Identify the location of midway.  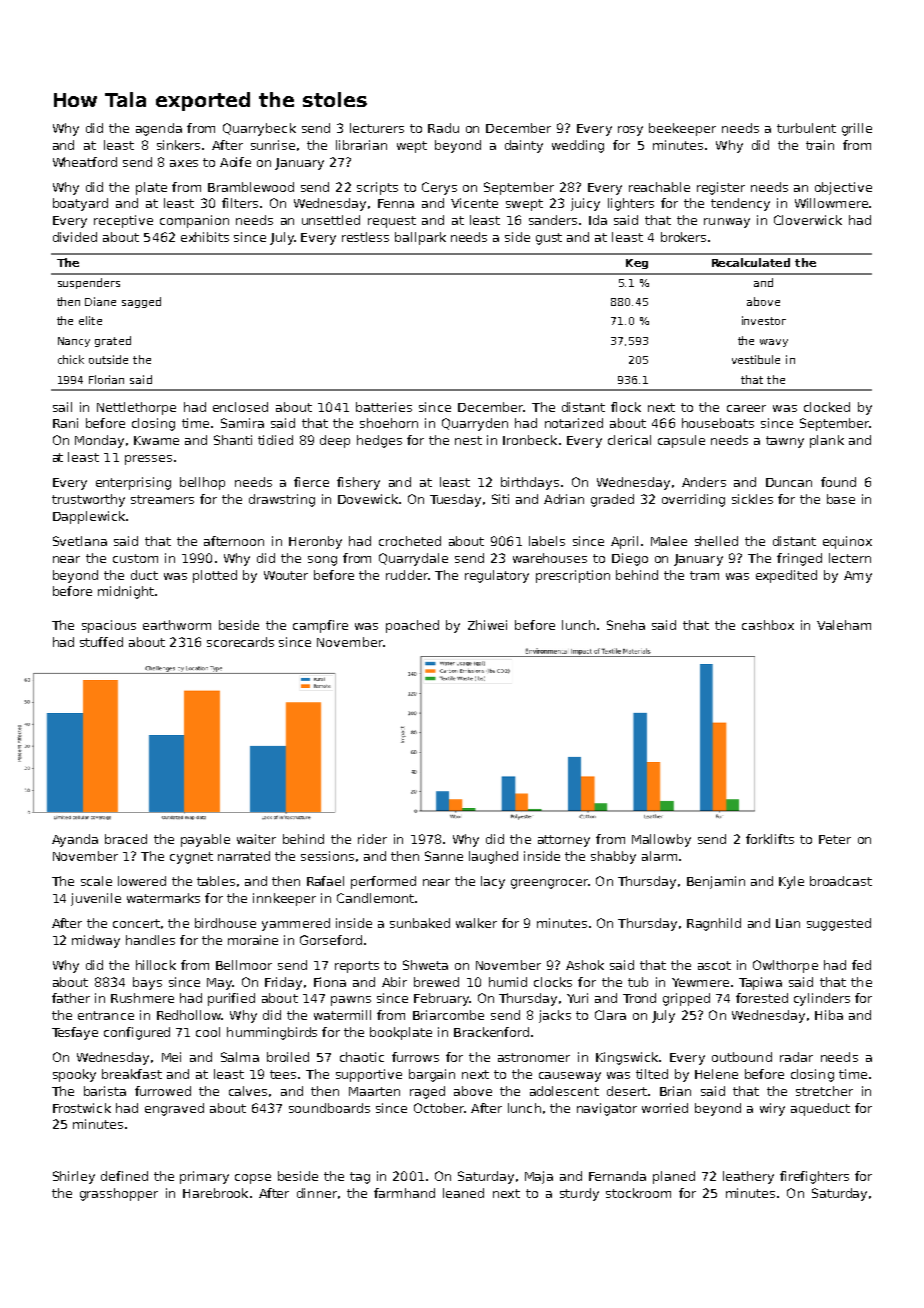
(96, 941).
